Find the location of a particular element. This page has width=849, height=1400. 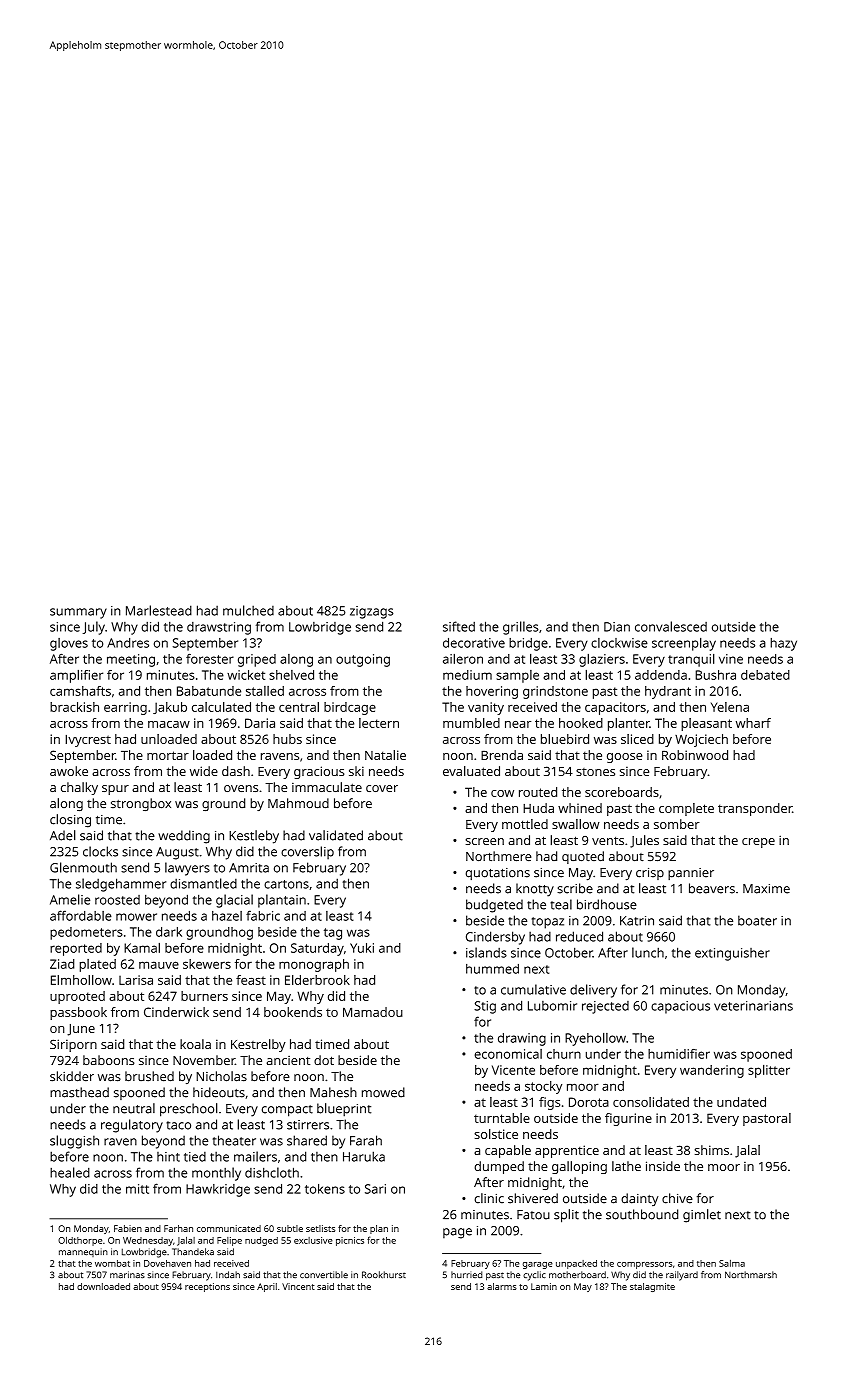

Sari is located at coordinates (375, 1189).
